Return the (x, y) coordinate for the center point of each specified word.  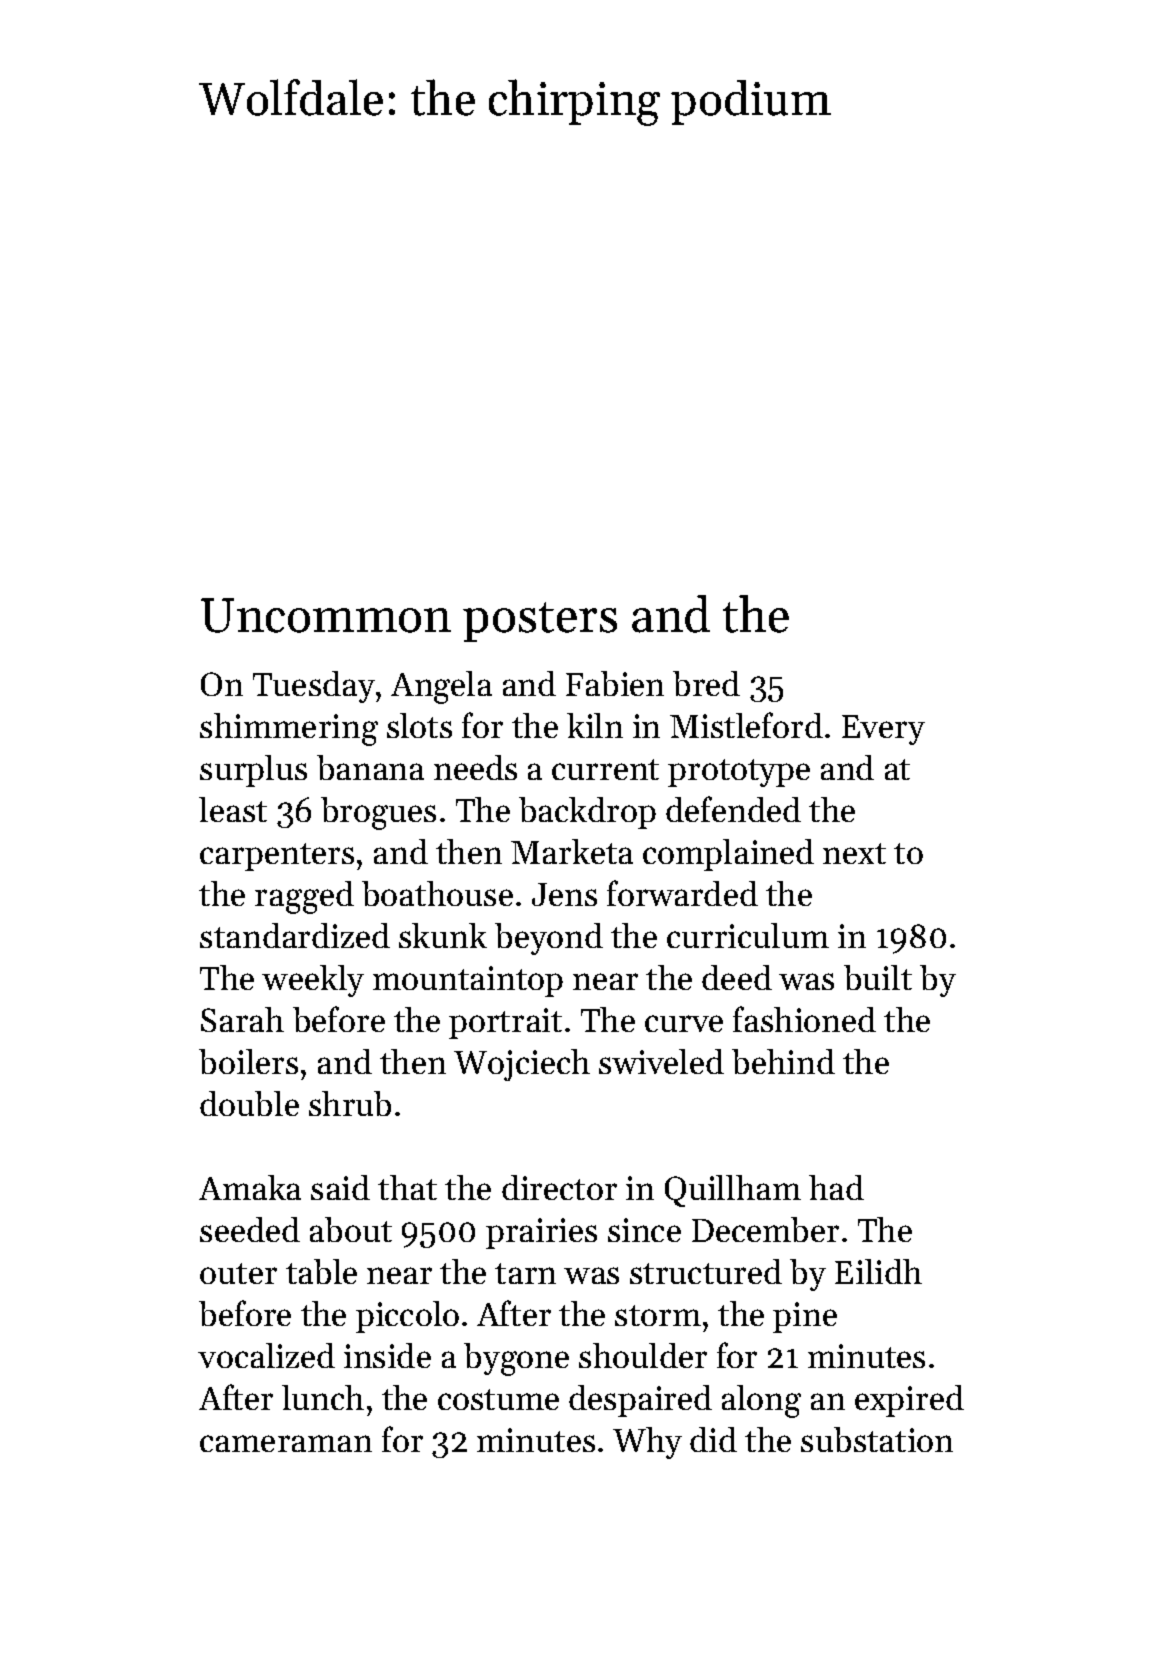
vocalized (266, 1355)
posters (540, 622)
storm (658, 1315)
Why (647, 1443)
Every (883, 730)
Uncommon (326, 615)
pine (805, 1317)
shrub (350, 1103)
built (878, 977)
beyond (549, 939)
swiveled (661, 1061)
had (836, 1187)
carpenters (277, 857)
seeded (250, 1229)
